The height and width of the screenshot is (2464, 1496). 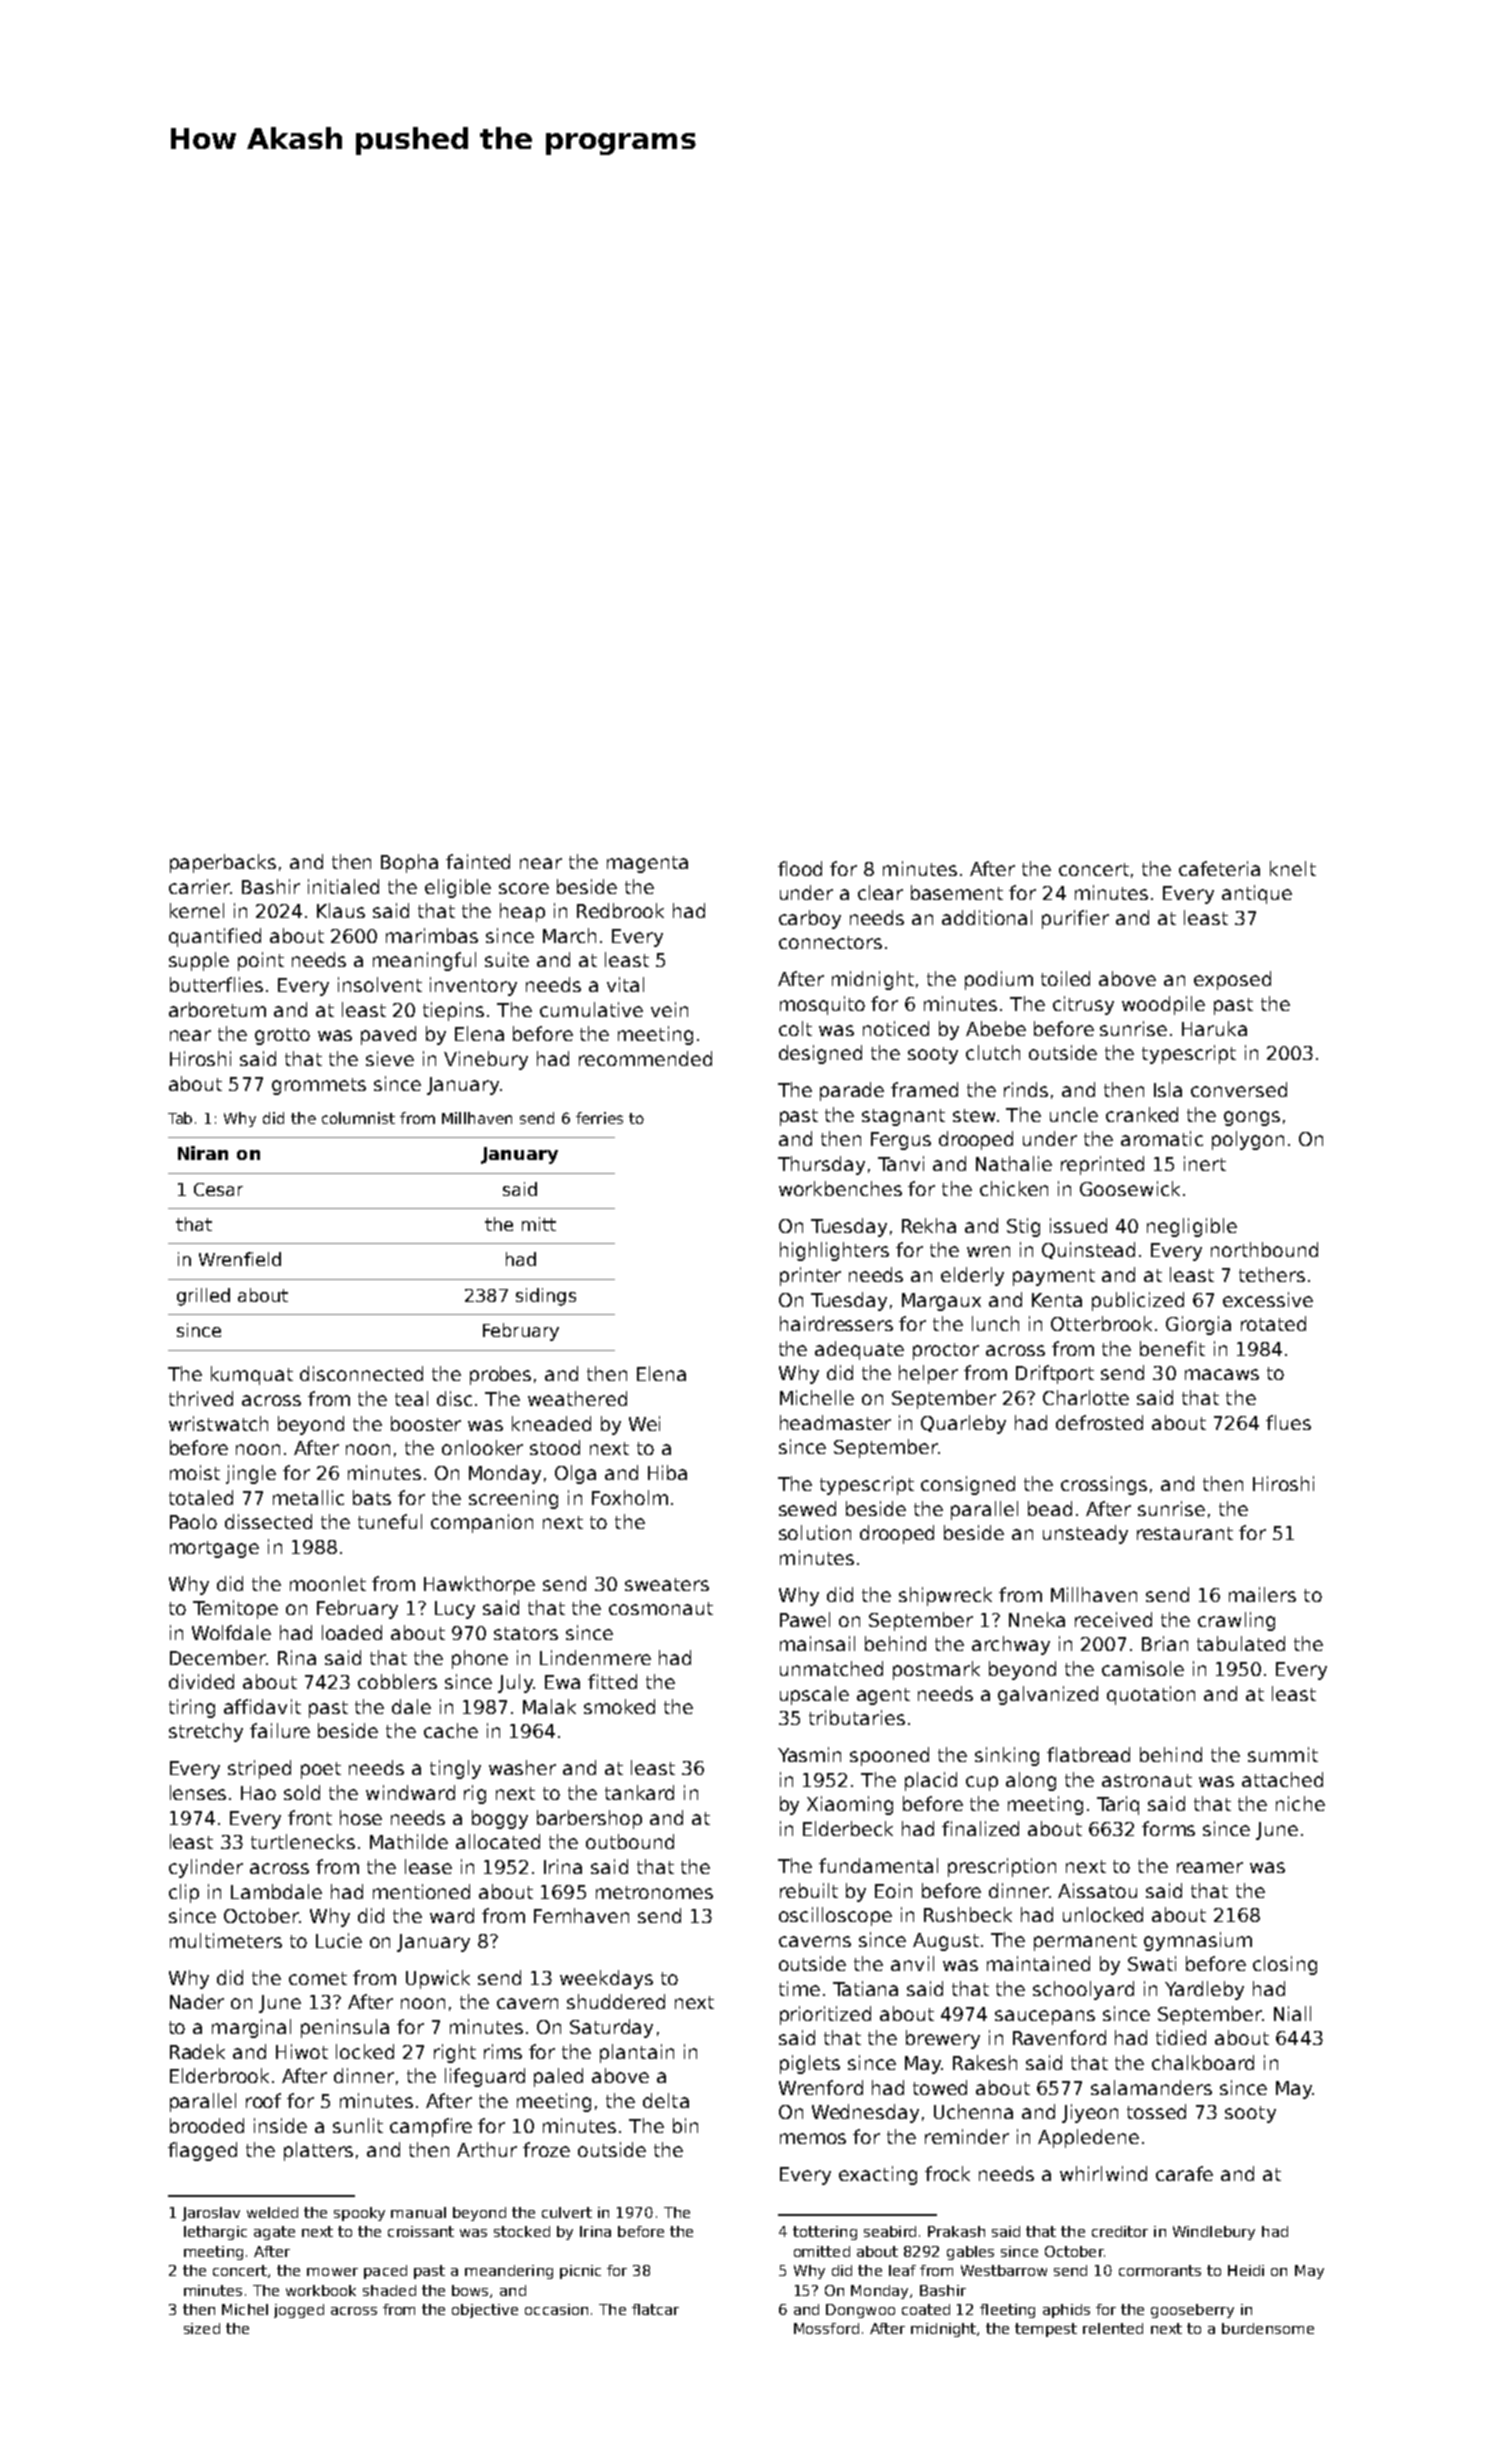 I want to click on rebuilt, so click(x=809, y=1890).
